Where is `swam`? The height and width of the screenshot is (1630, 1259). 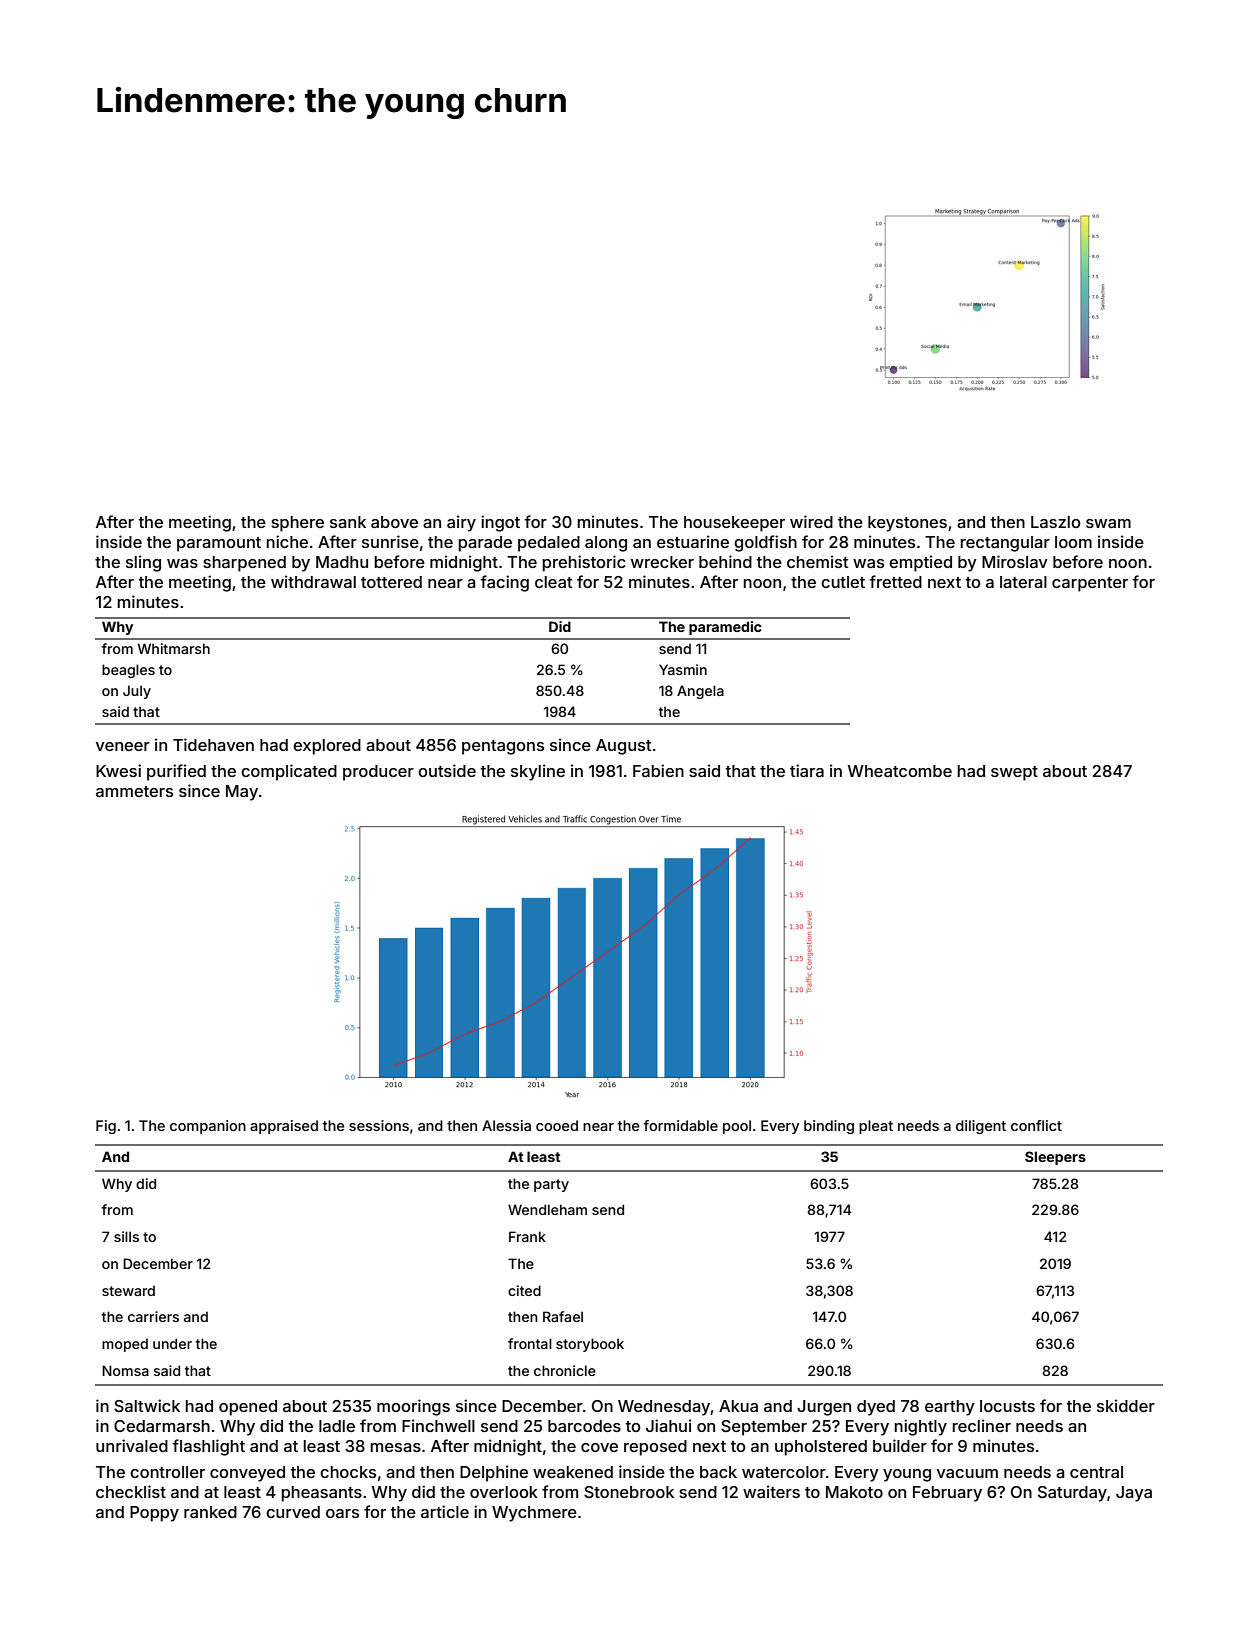
swam is located at coordinates (1108, 523).
